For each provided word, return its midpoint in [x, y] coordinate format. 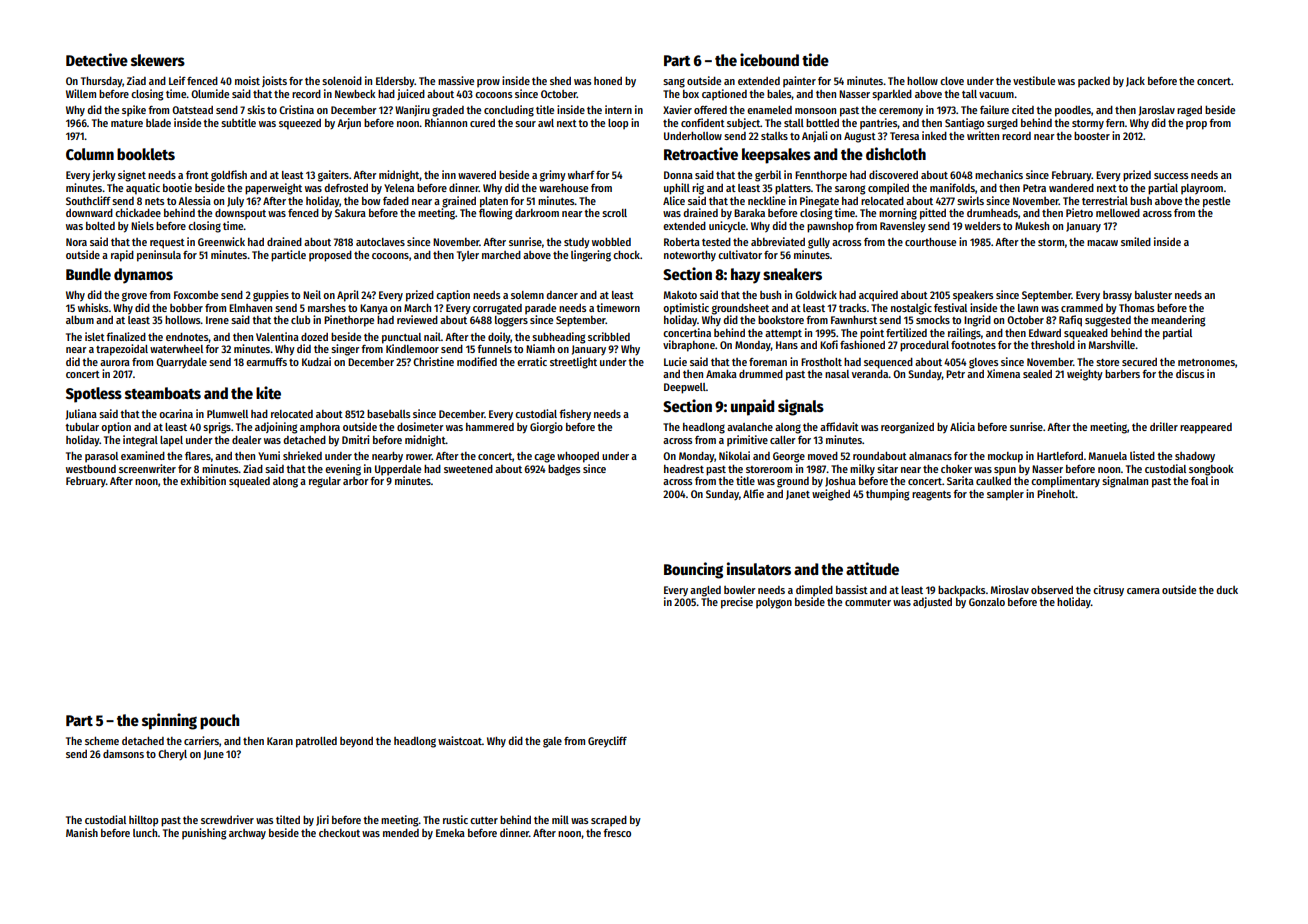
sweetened [468, 469]
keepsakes [776, 156]
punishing [204, 834]
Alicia [962, 426]
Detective [97, 59]
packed [1094, 82]
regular [325, 482]
